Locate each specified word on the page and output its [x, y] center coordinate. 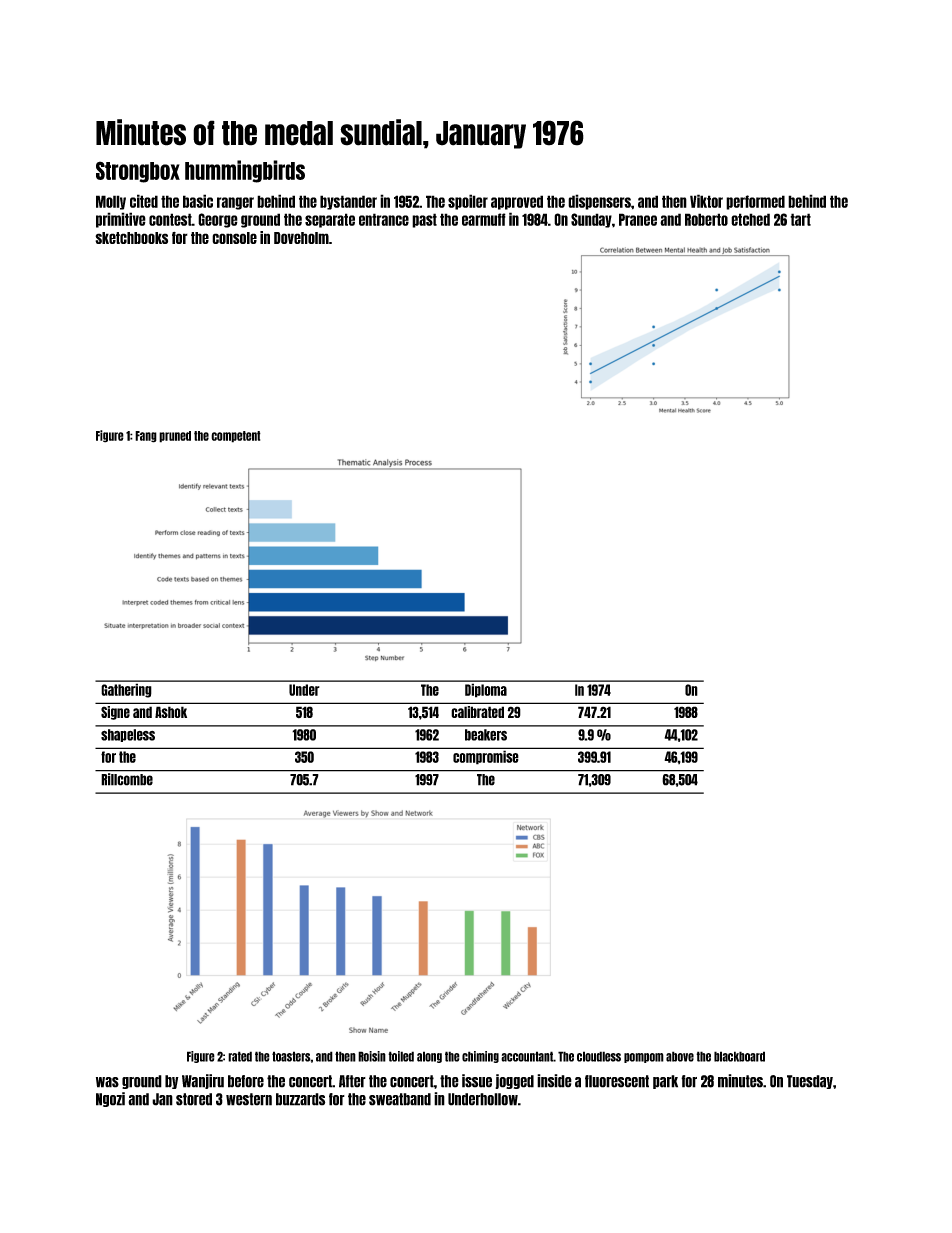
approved [517, 202]
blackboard [739, 1056]
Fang [146, 437]
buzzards [300, 1099]
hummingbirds [245, 171]
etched [750, 219]
